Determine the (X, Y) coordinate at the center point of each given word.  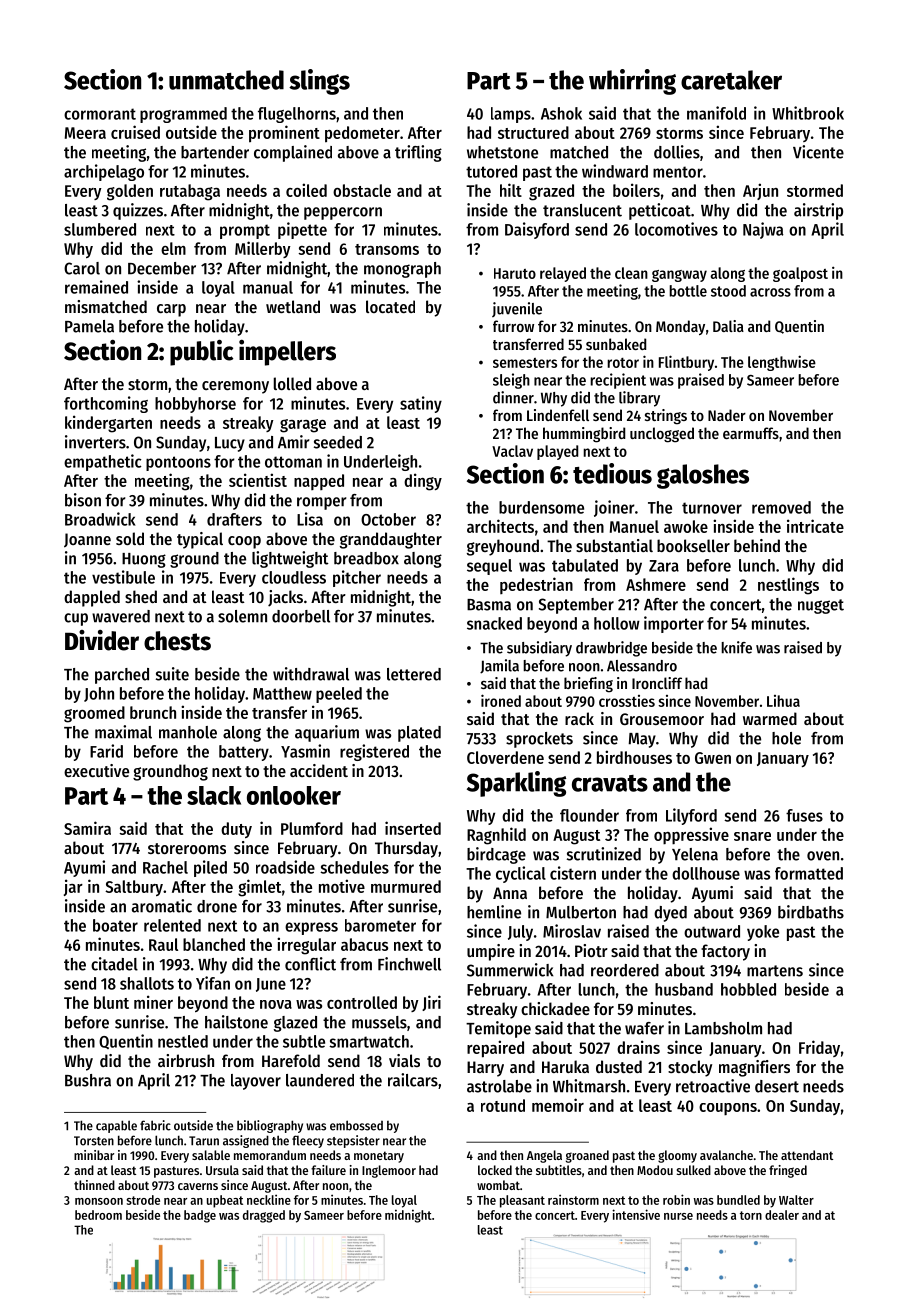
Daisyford (537, 230)
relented (172, 925)
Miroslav (572, 931)
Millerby (263, 249)
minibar (94, 1155)
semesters (525, 363)
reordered (625, 970)
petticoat (660, 211)
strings (666, 417)
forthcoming (106, 404)
